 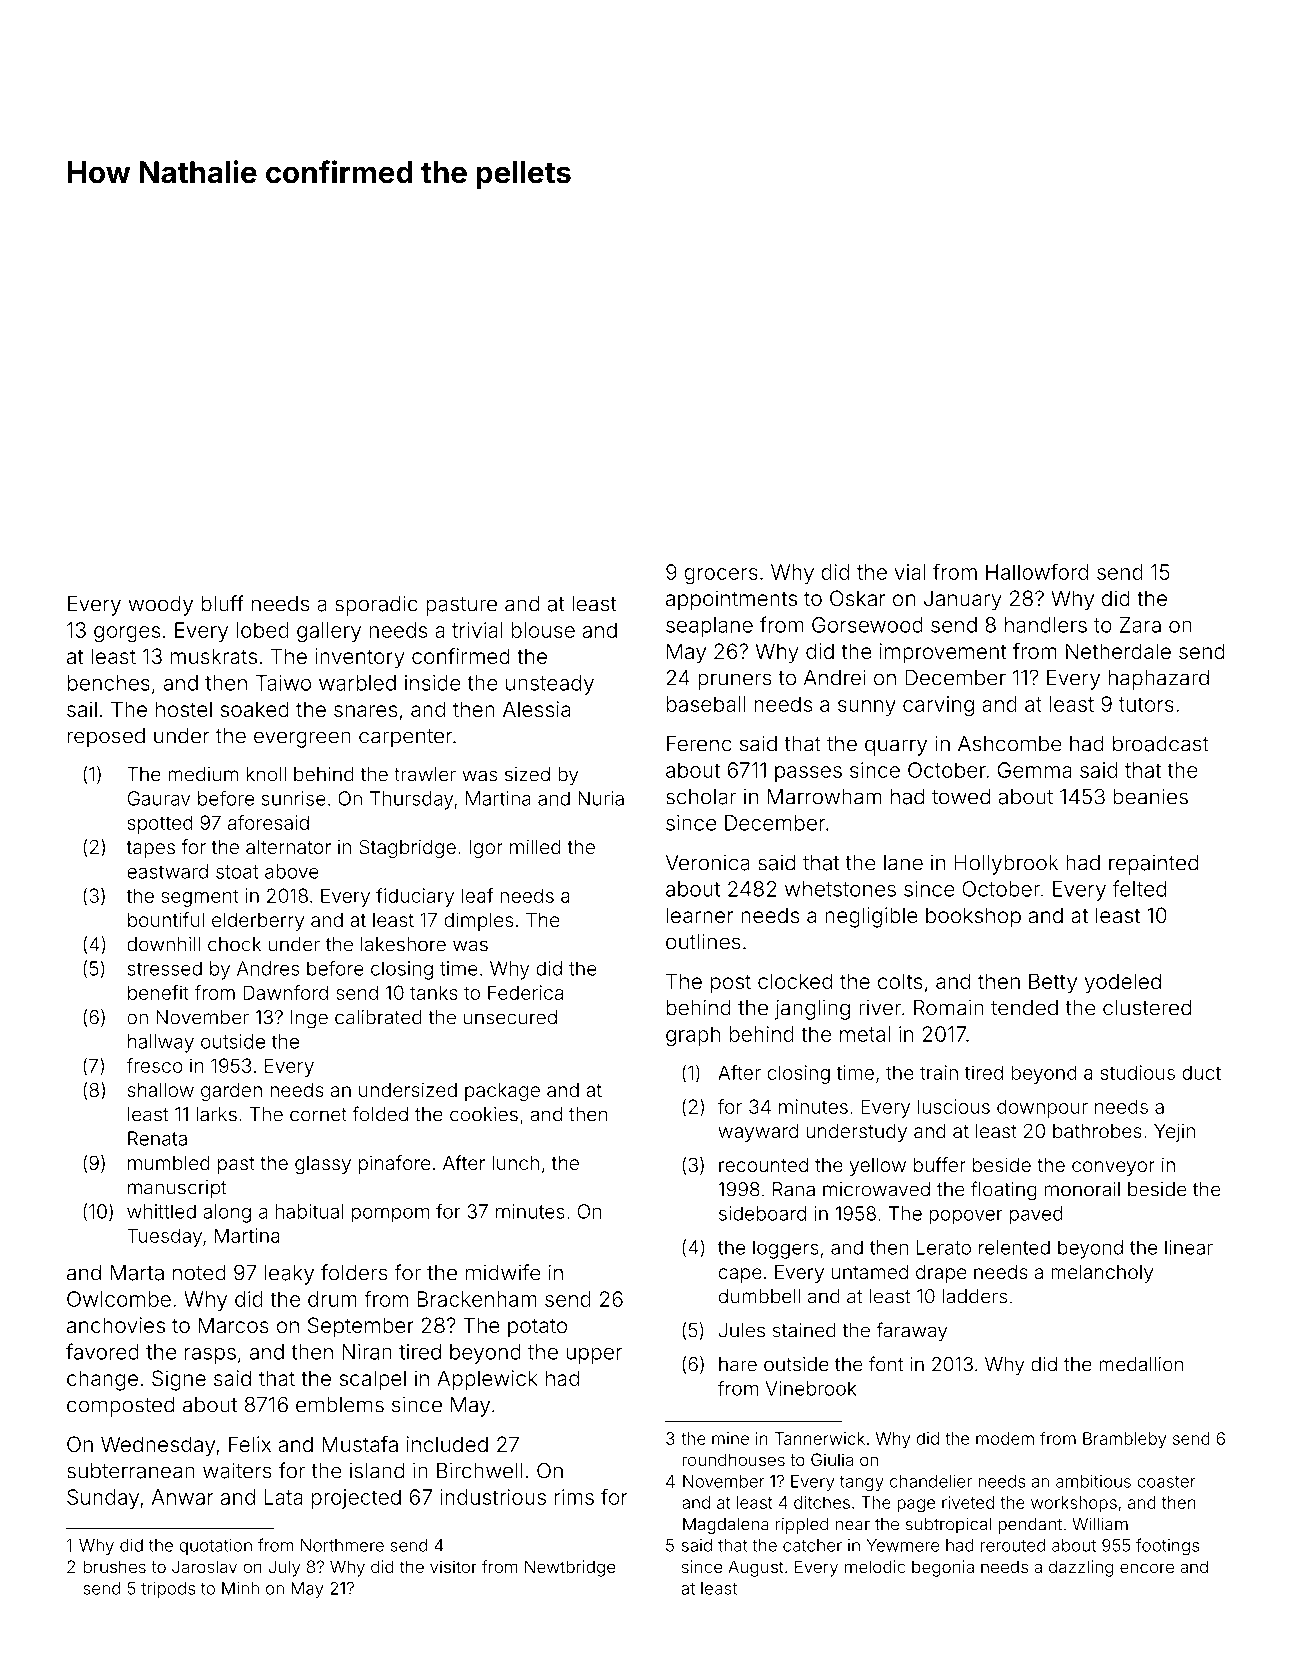 What do you see at coordinates (706, 704) in the document?
I see `baseball` at bounding box center [706, 704].
